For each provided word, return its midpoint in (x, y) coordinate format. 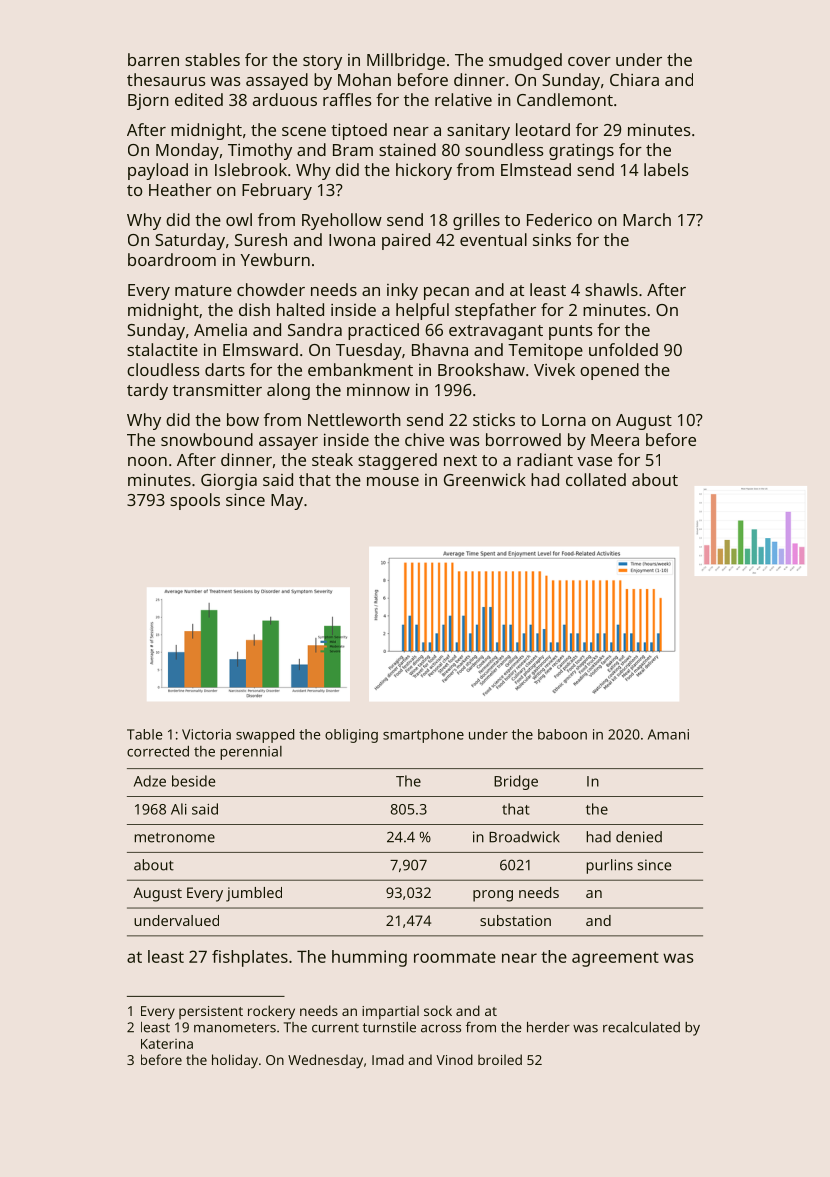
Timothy (260, 151)
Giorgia (229, 481)
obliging (351, 736)
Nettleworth (354, 419)
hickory (424, 171)
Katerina (167, 1044)
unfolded (623, 349)
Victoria (206, 734)
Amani (668, 734)
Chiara (634, 79)
